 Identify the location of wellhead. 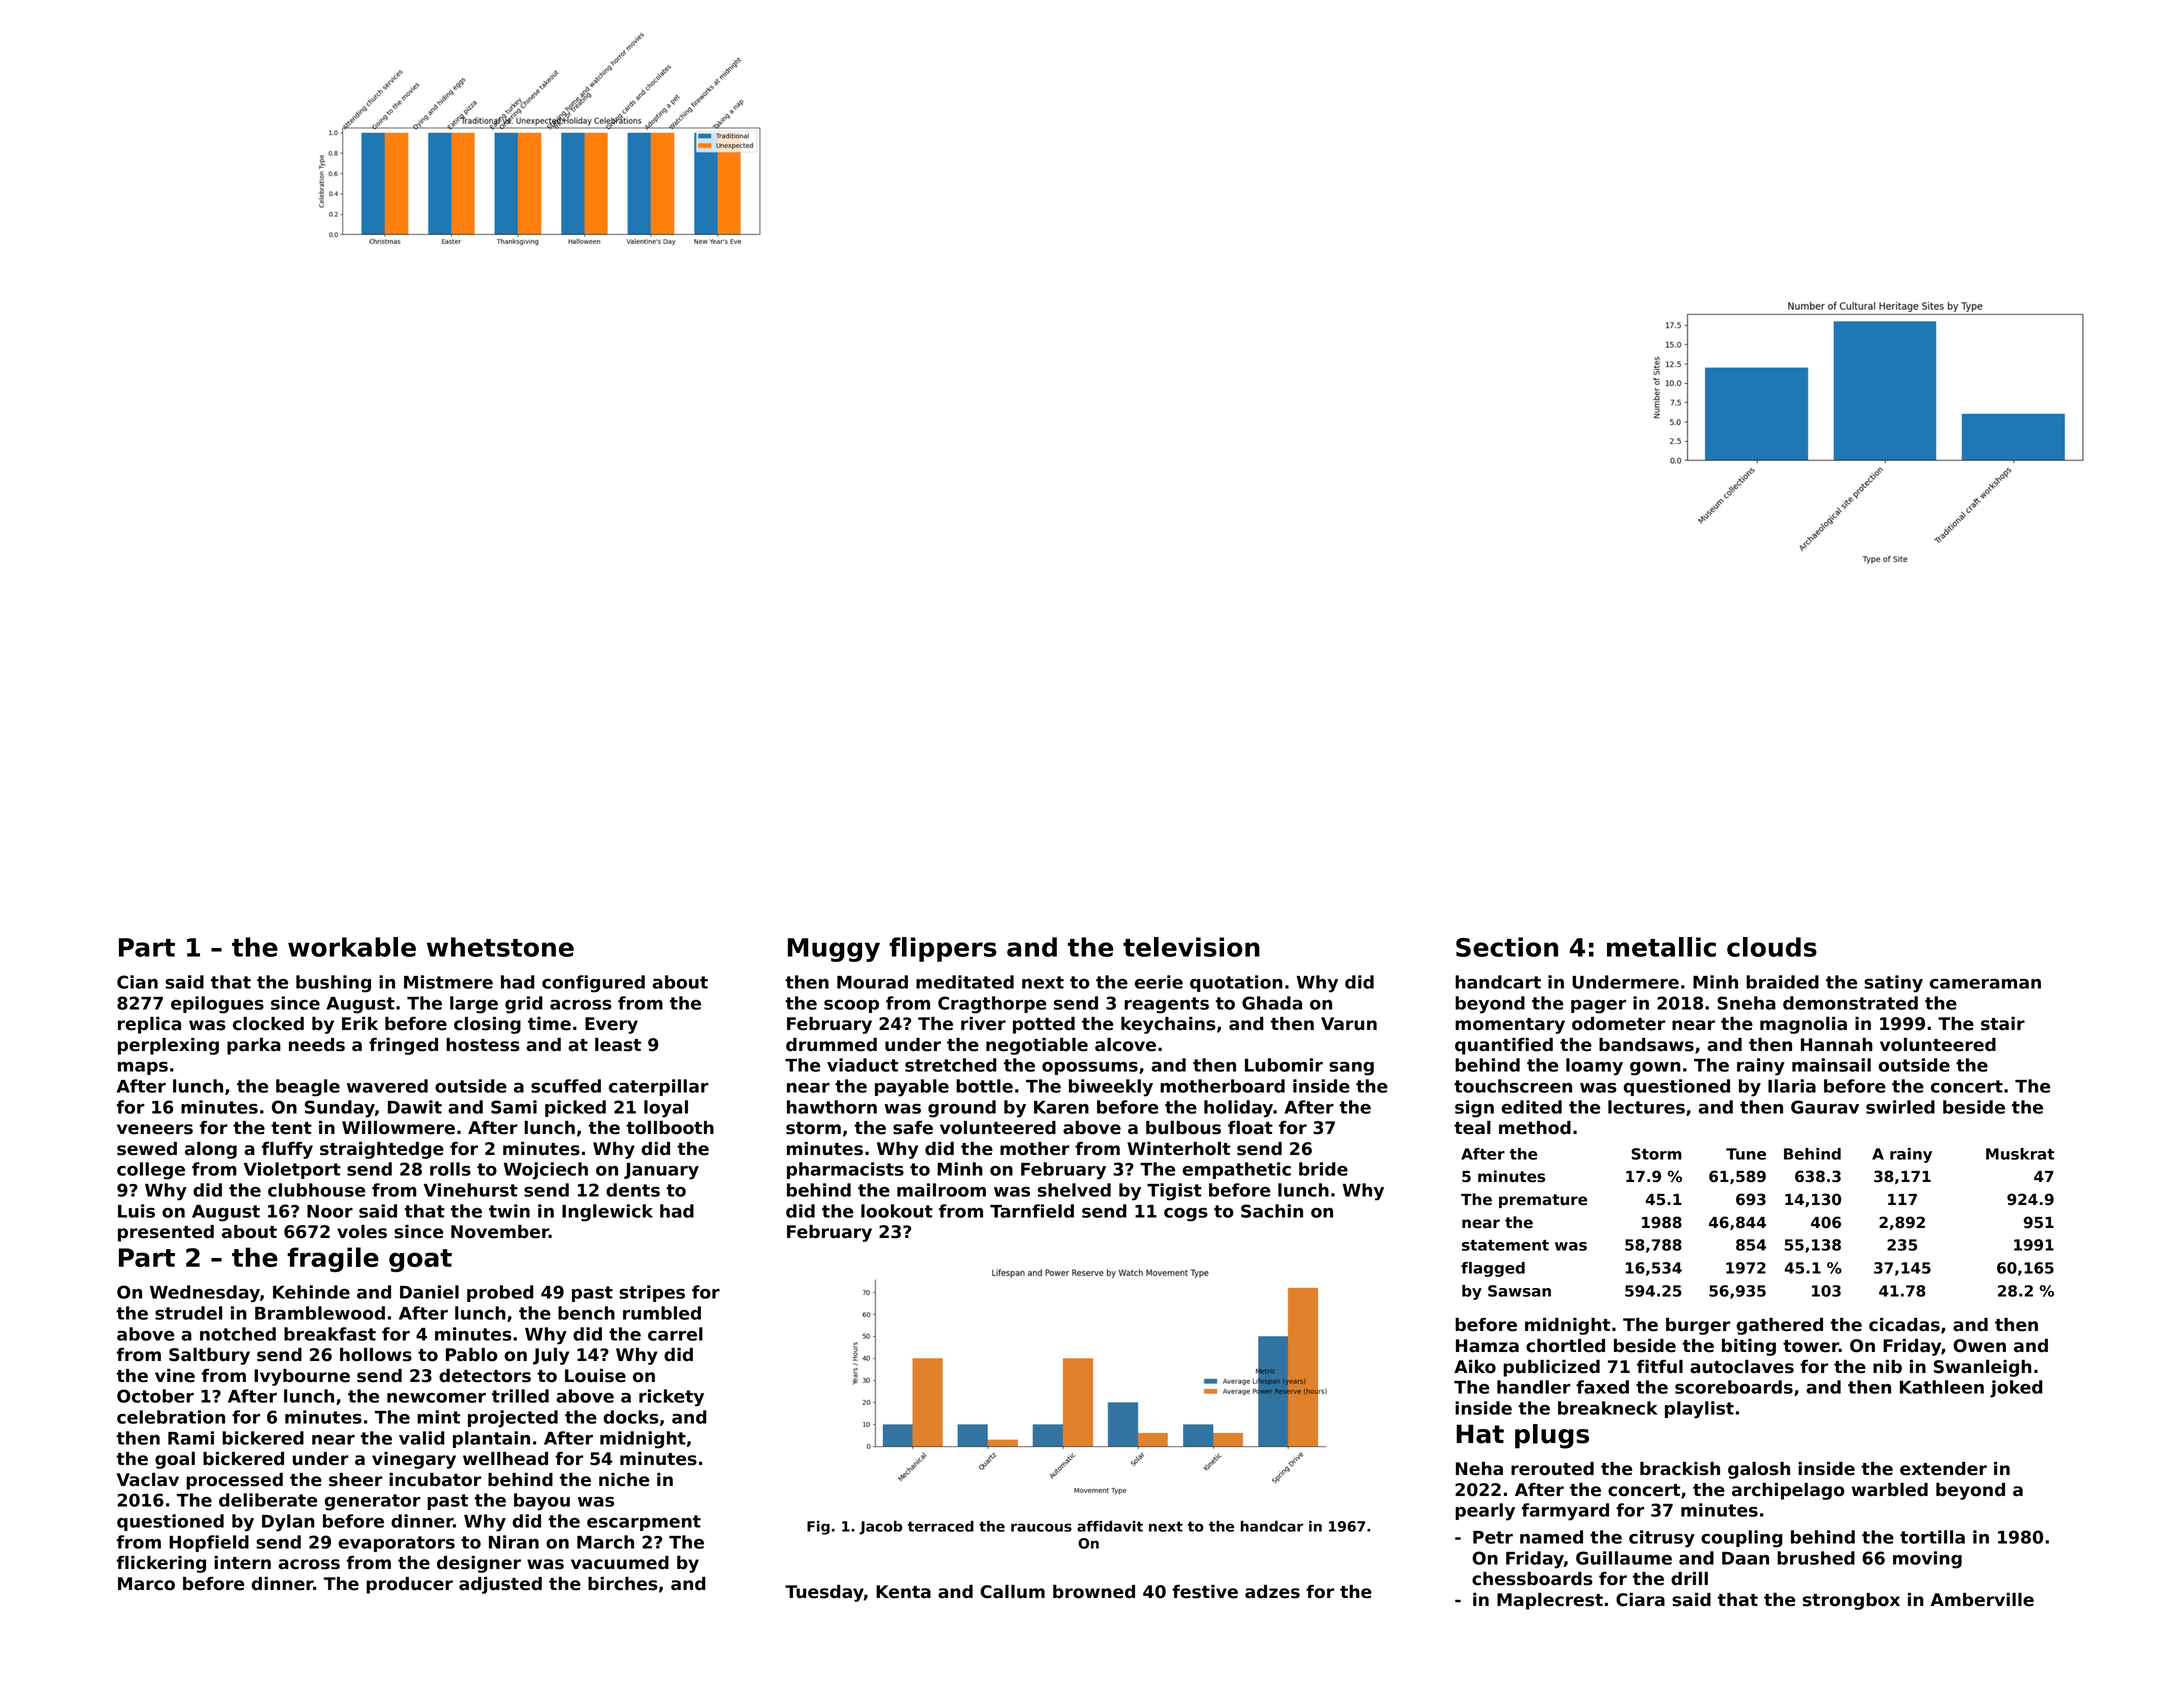
(505, 1459).
